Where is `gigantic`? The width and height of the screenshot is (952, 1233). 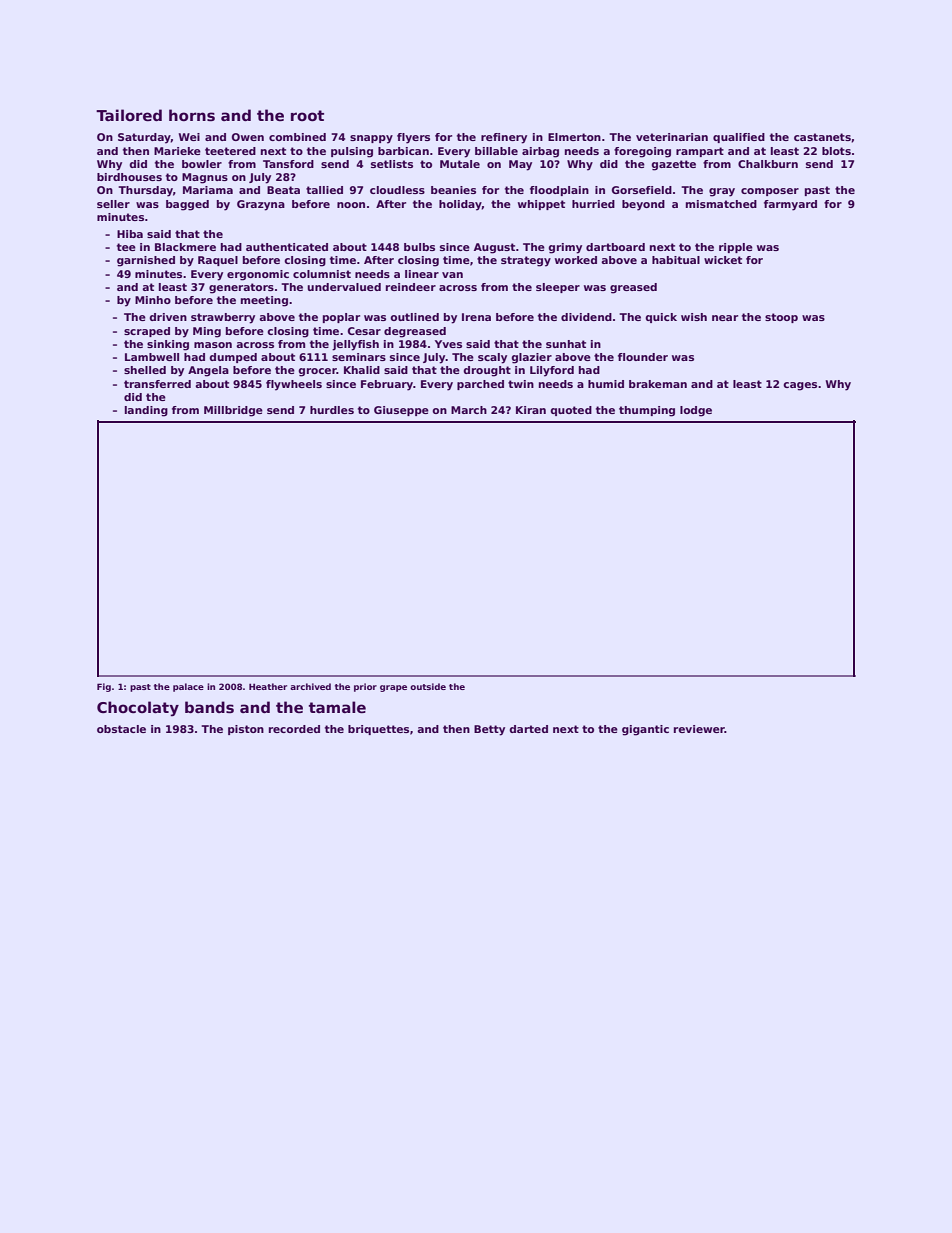 gigantic is located at coordinates (645, 730).
